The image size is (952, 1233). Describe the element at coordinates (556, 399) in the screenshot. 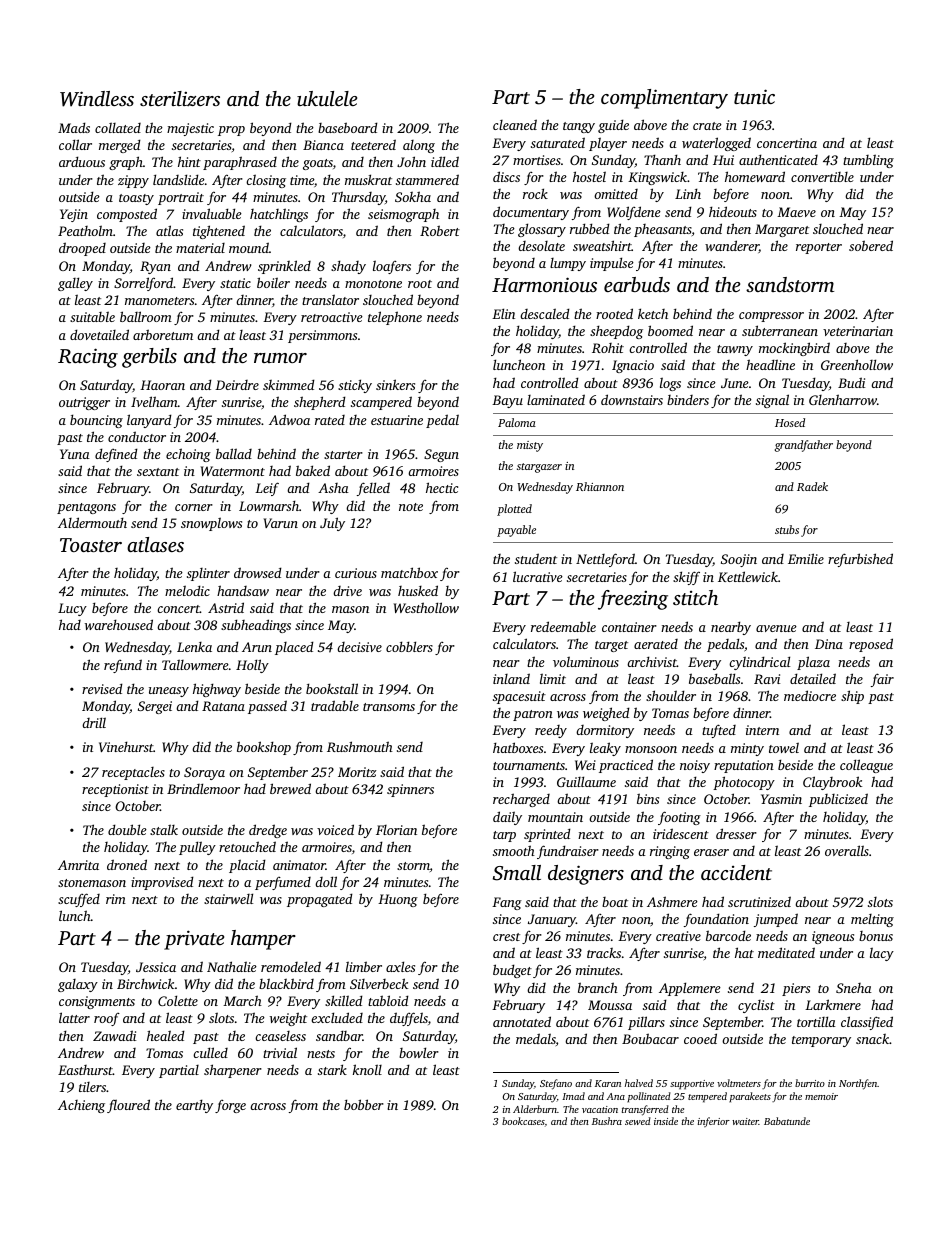

I see `laminated` at that location.
